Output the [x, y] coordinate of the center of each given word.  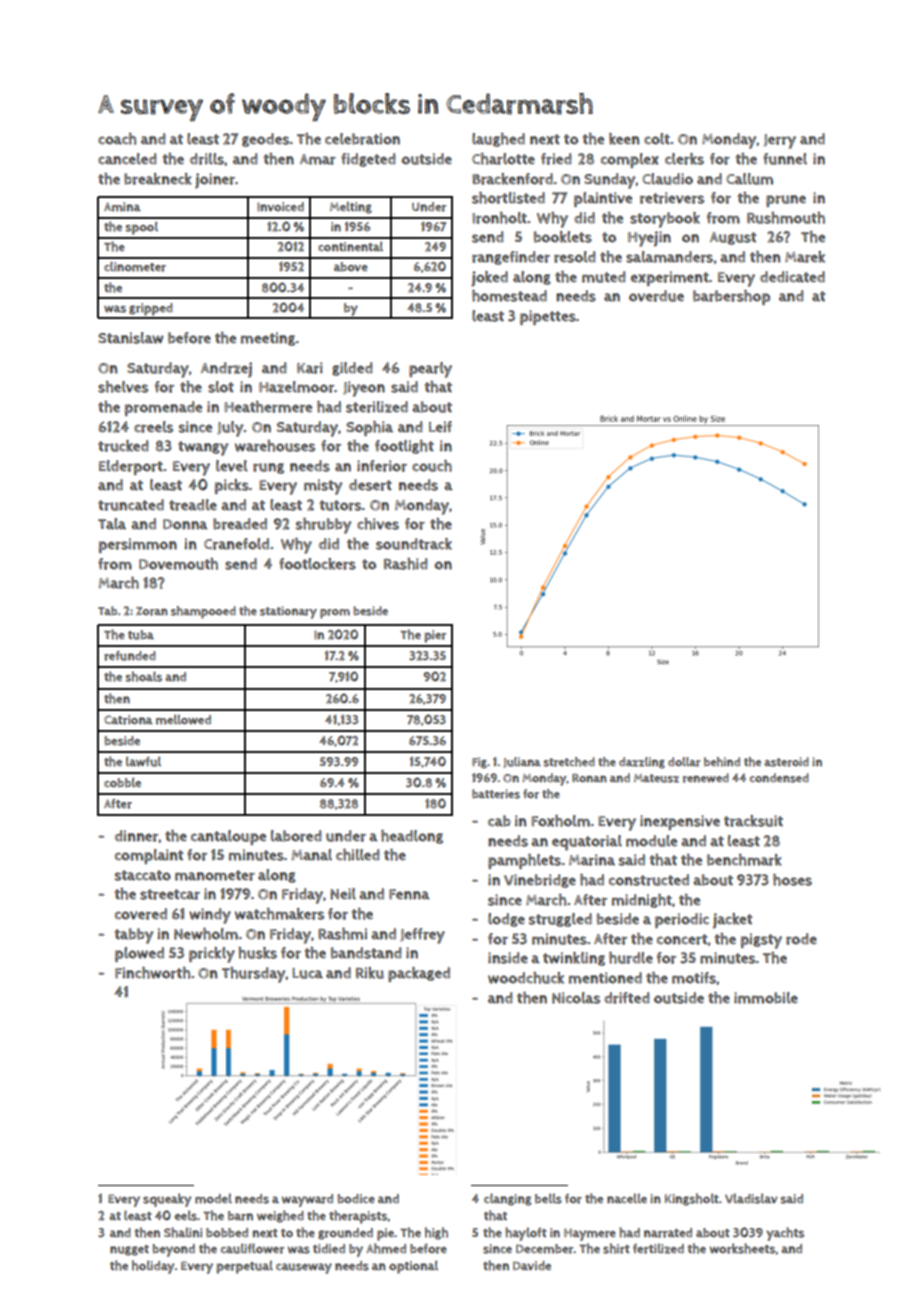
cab [499, 821]
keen [624, 139]
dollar [684, 762]
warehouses [275, 446]
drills [207, 159]
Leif [440, 427]
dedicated [792, 277]
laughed [498, 140]
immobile [766, 998]
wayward [307, 1200]
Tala [112, 524]
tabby [134, 936]
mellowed [183, 719]
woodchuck [526, 978]
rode [801, 939]
